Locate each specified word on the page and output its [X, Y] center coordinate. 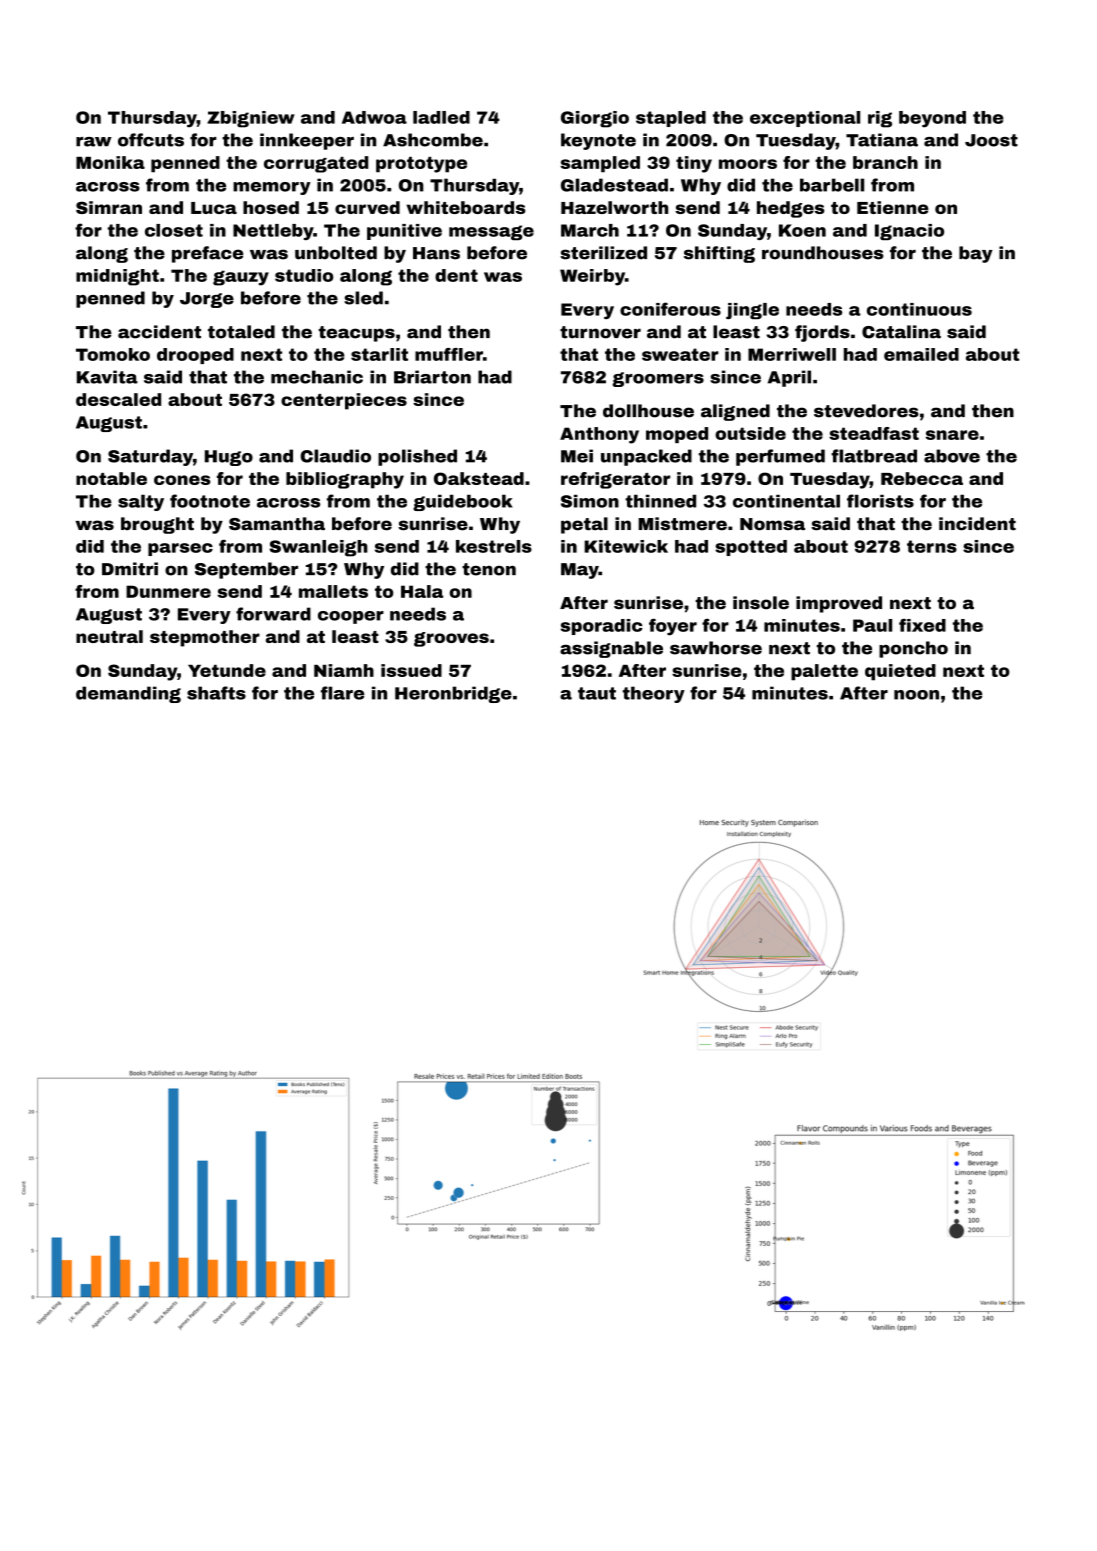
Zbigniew [251, 119]
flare [342, 693]
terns [932, 546]
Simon [590, 501]
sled [363, 298]
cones [182, 480]
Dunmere [168, 591]
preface [207, 254]
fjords [822, 333]
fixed [922, 625]
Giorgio [595, 119]
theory [654, 694]
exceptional [805, 119]
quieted [900, 672]
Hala [422, 591]
